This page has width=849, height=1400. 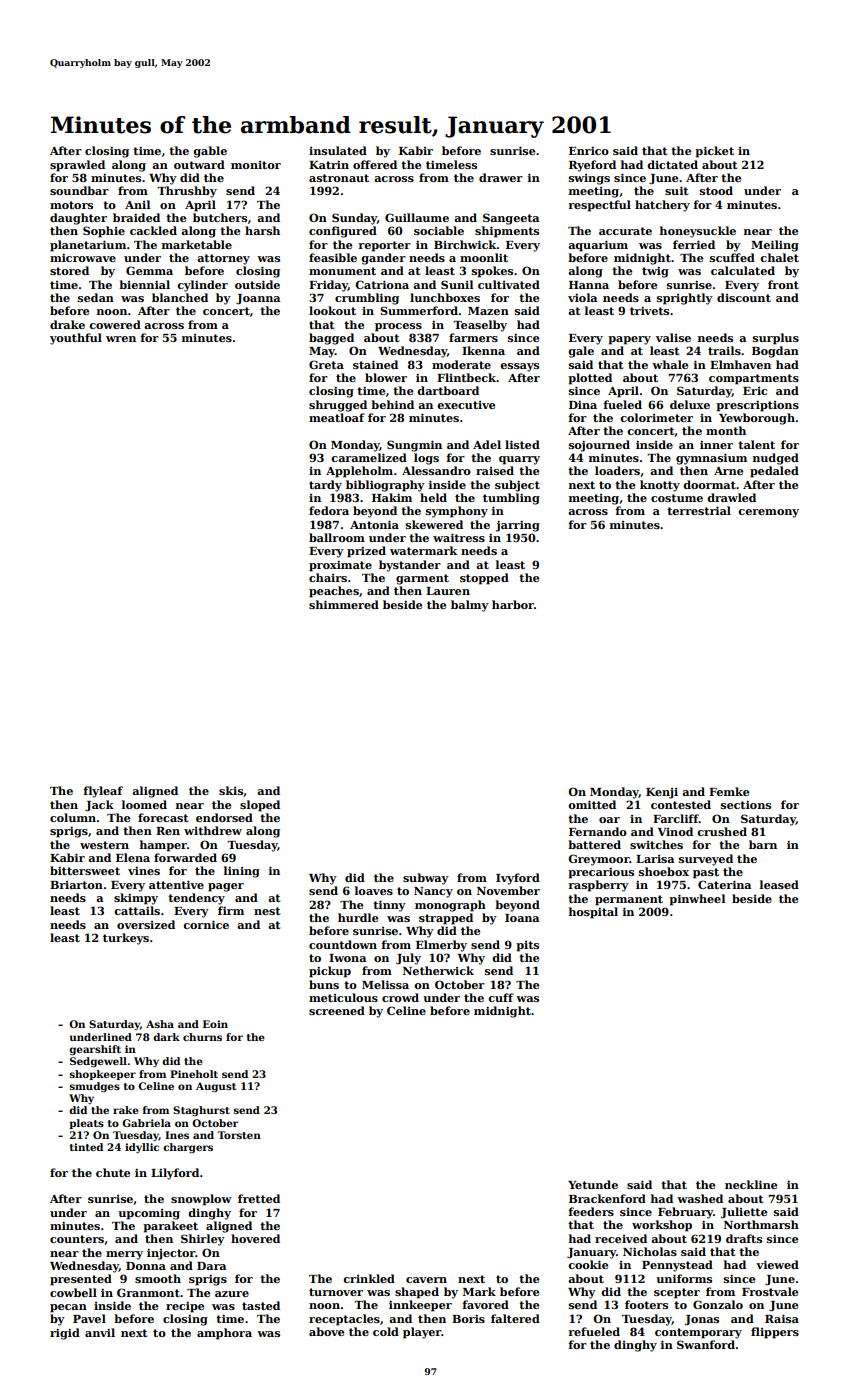 I want to click on sloped, so click(x=260, y=806).
